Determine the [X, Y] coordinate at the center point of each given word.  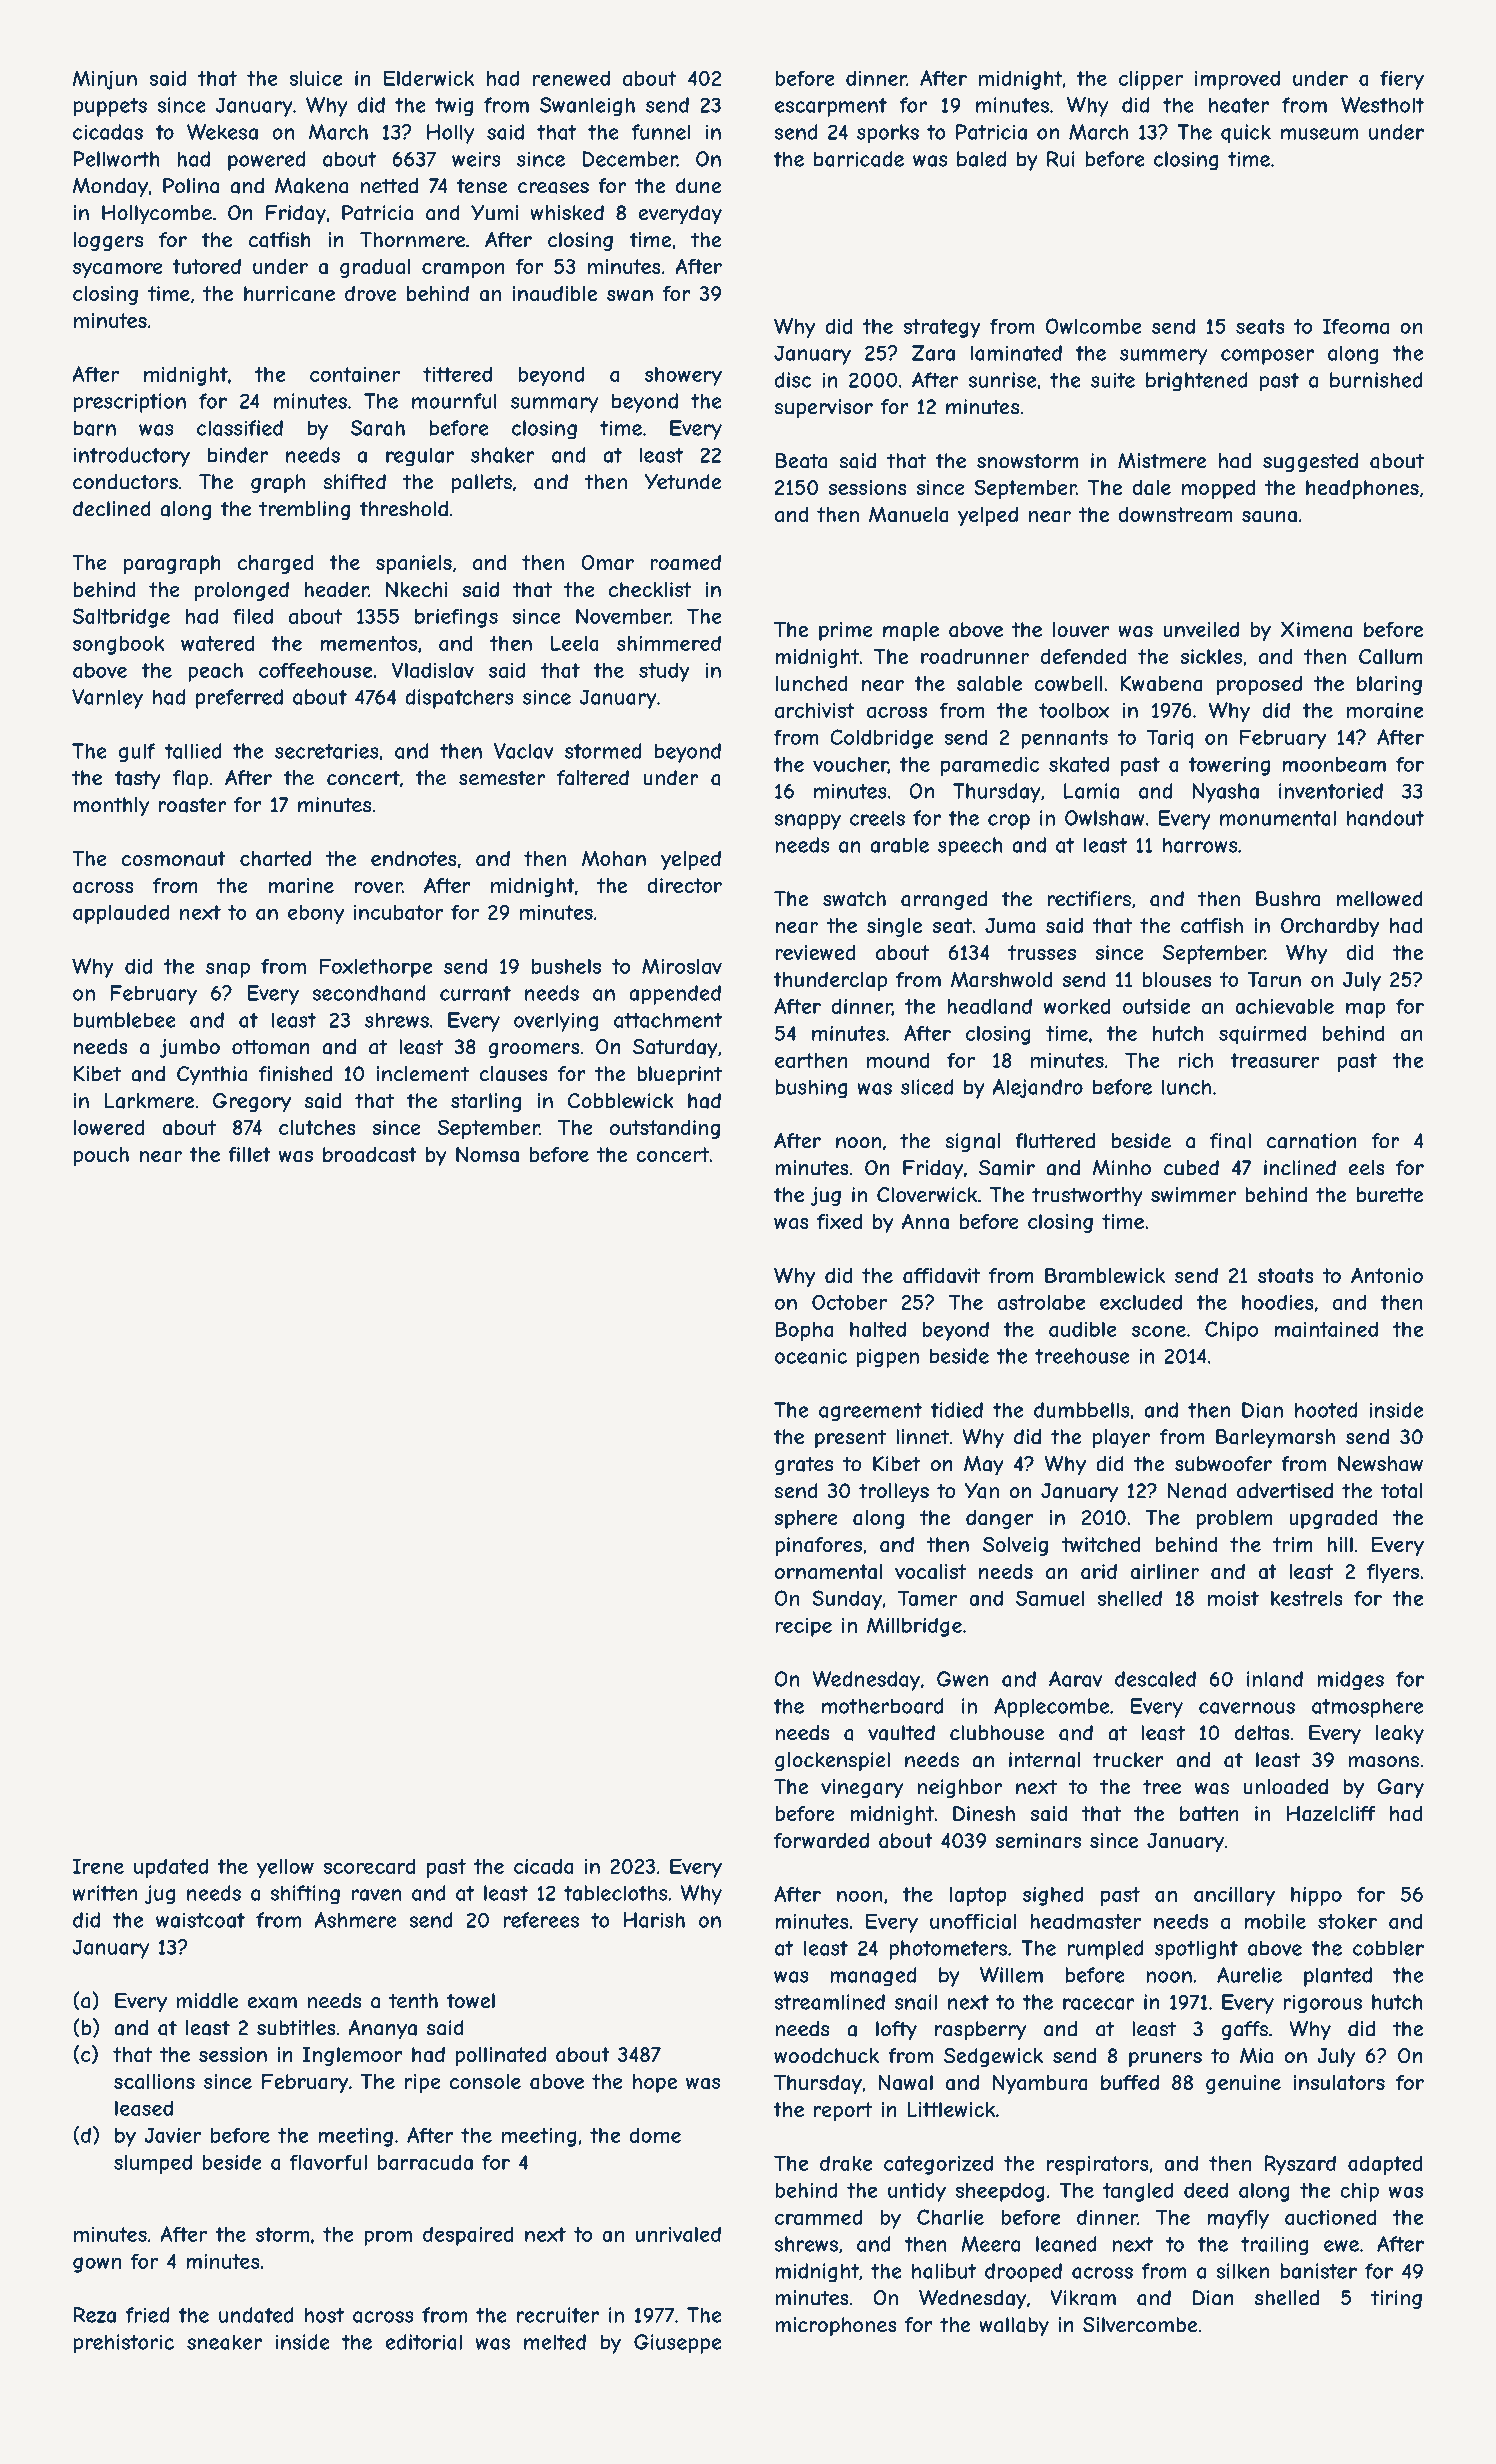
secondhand [368, 993]
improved [1237, 80]
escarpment [831, 107]
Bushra [1288, 899]
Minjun [105, 80]
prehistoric [124, 2344]
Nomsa [487, 1155]
